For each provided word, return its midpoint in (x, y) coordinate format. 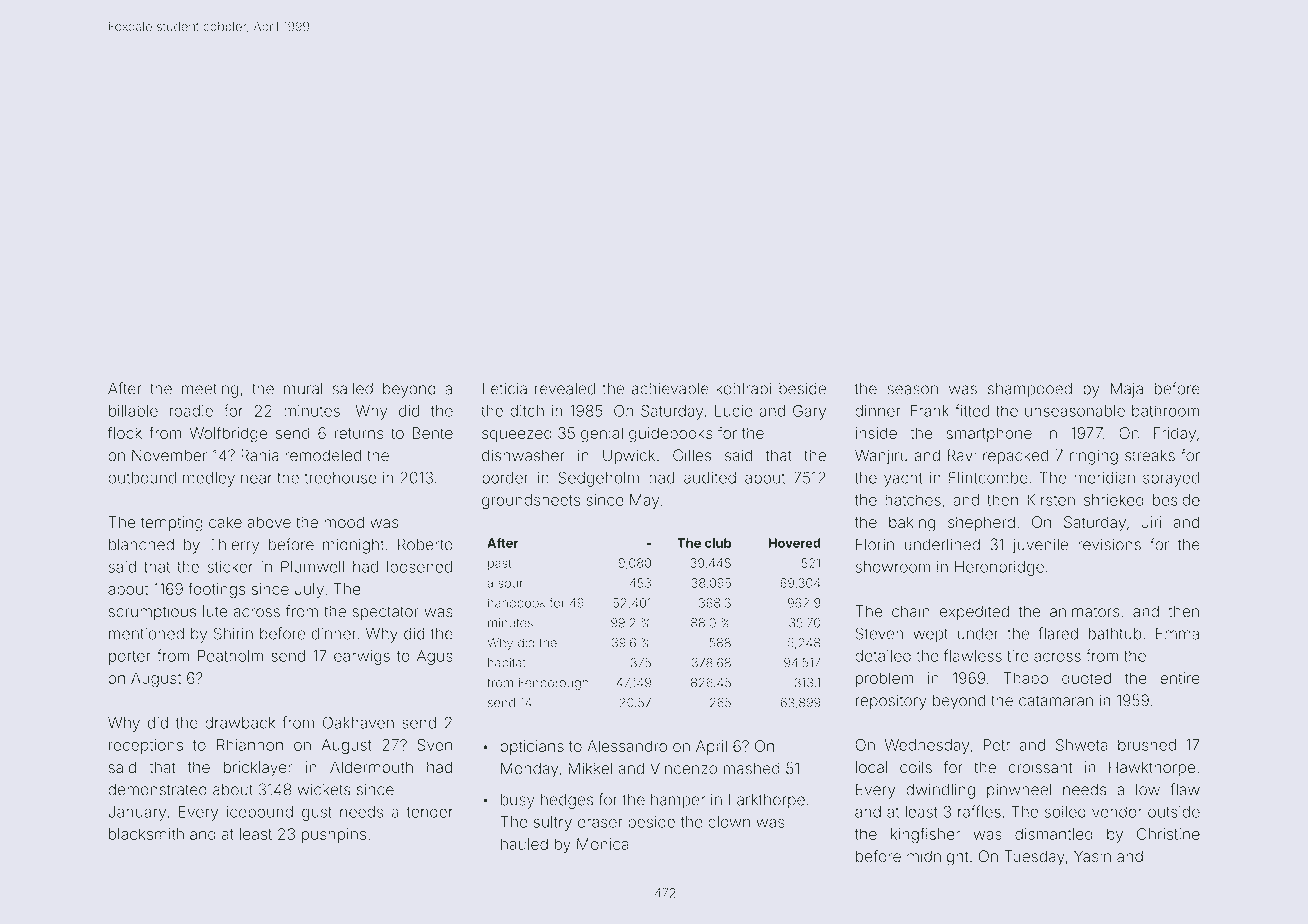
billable (133, 411)
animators (1085, 611)
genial (602, 435)
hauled (524, 844)
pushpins (334, 835)
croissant (1040, 767)
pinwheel (1019, 791)
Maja (1127, 390)
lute (215, 611)
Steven (879, 633)
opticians (532, 747)
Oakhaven (358, 722)
